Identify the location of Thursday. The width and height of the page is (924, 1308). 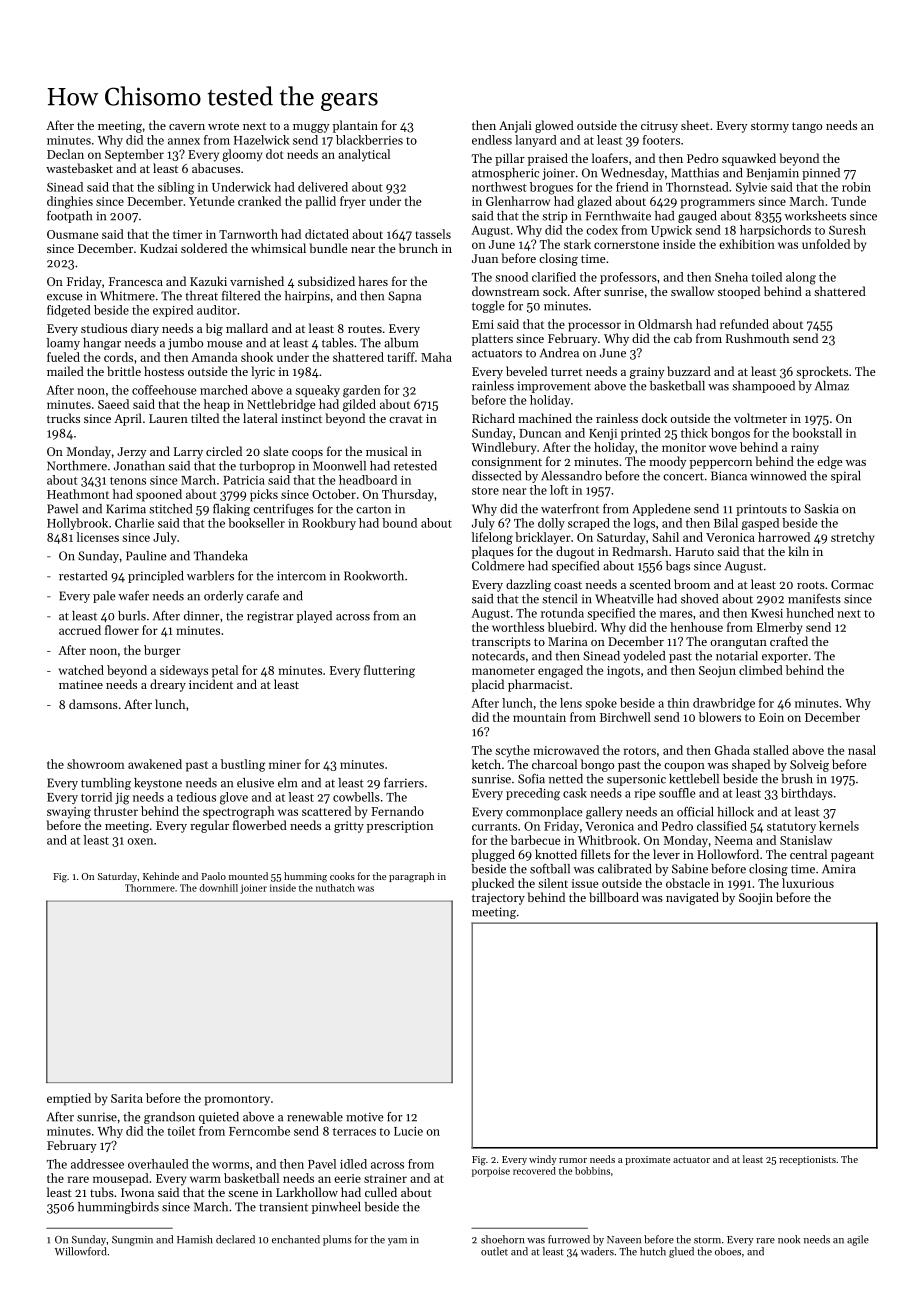
(408, 495).
